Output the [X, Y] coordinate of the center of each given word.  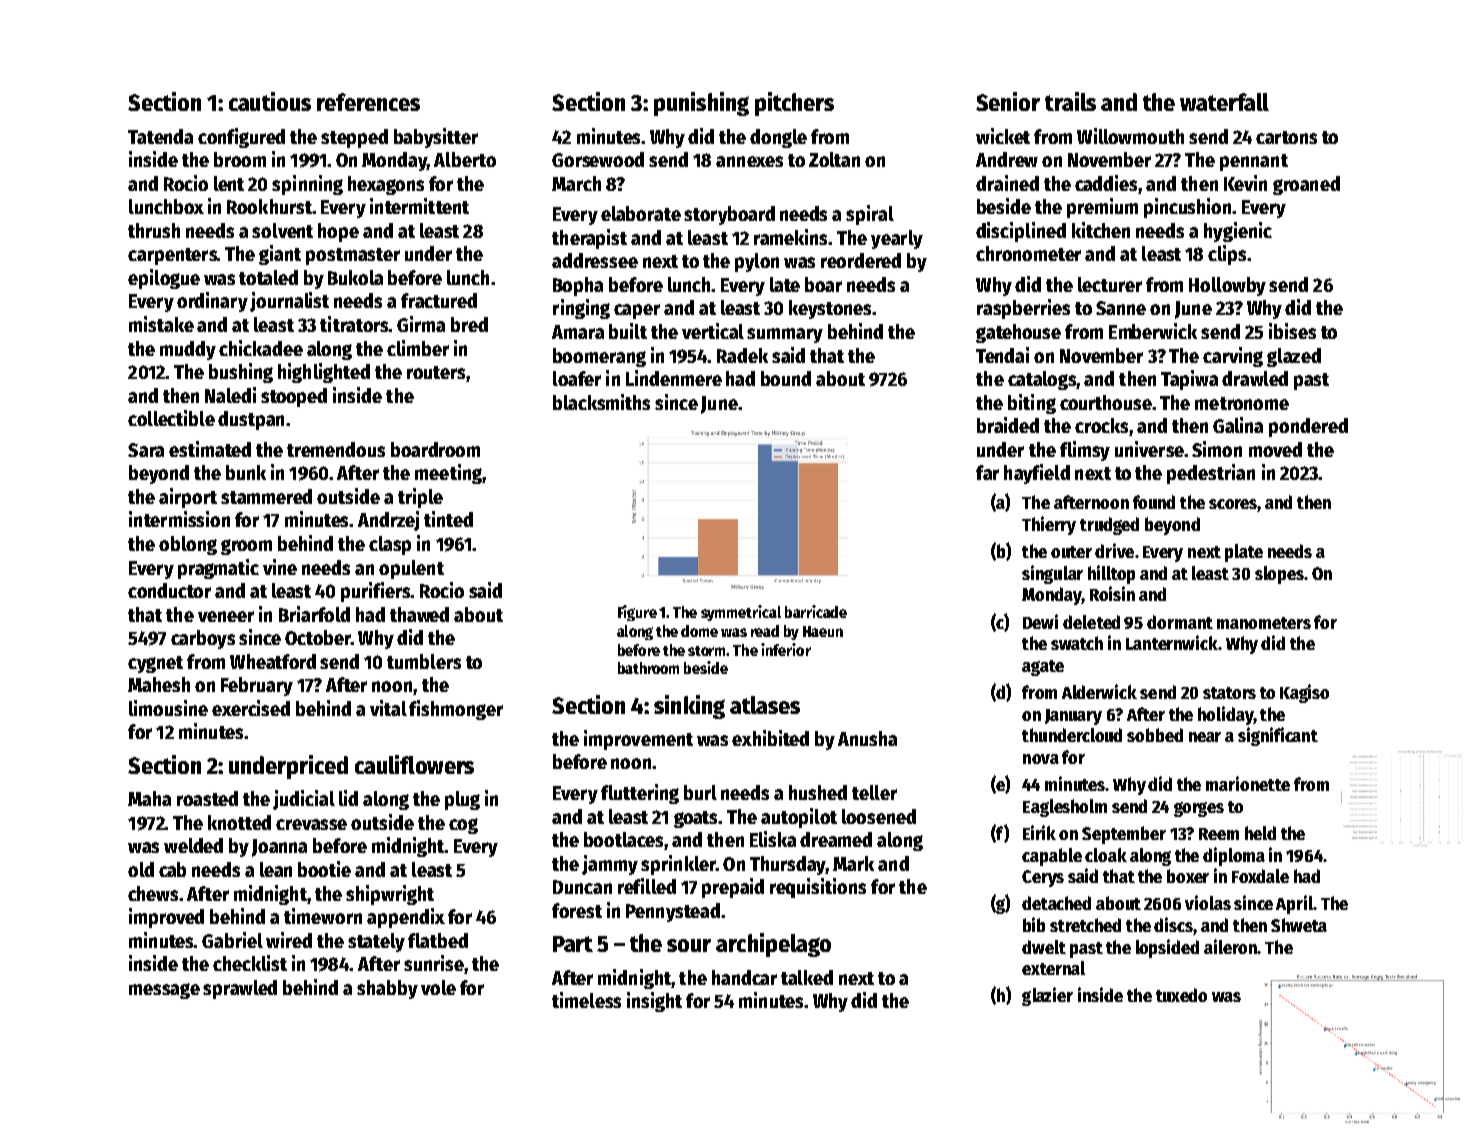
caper [637, 311]
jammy [610, 865]
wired [289, 940]
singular [1052, 574]
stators [1229, 693]
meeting [448, 474]
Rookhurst [269, 206]
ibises [1292, 331]
